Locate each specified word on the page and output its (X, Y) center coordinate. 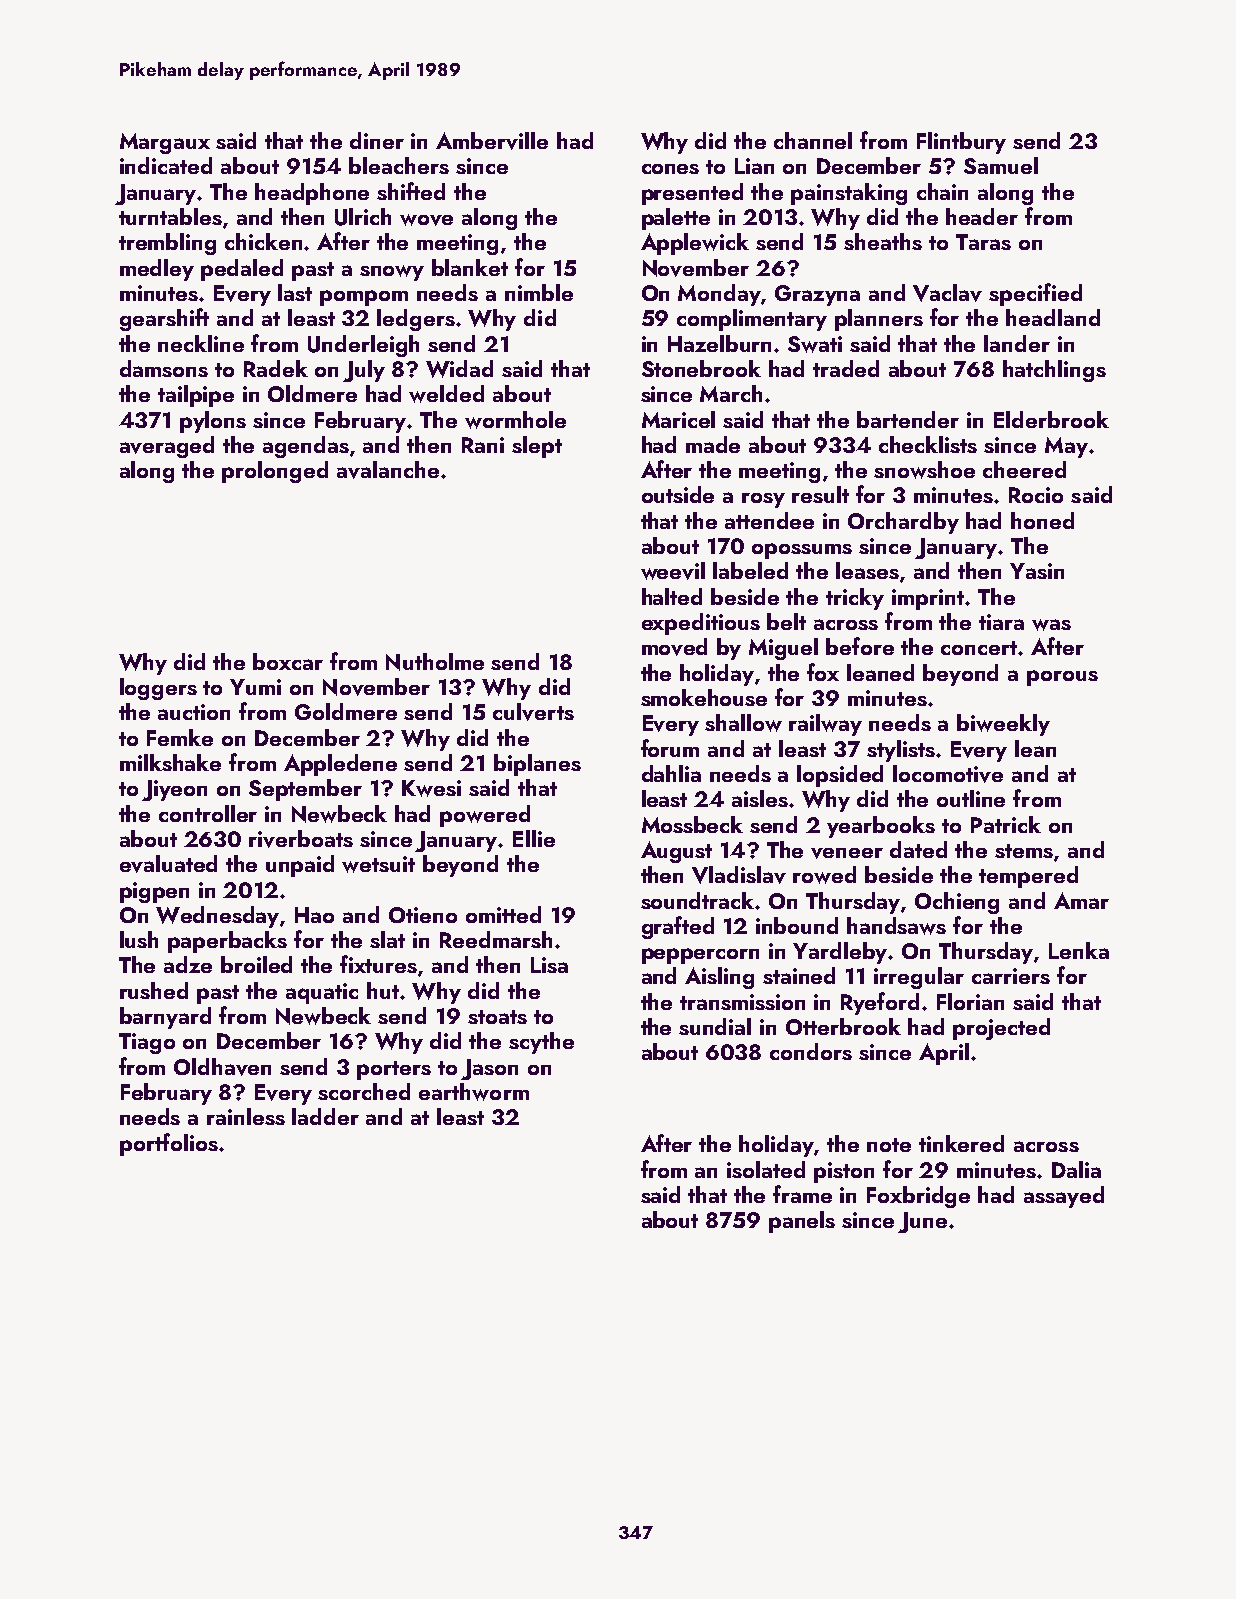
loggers (158, 689)
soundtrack (698, 900)
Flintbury (961, 143)
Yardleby (841, 953)
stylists (901, 751)
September (305, 790)
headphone (312, 194)
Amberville (492, 141)
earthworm (474, 1092)
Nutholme (435, 662)
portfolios (169, 1144)
